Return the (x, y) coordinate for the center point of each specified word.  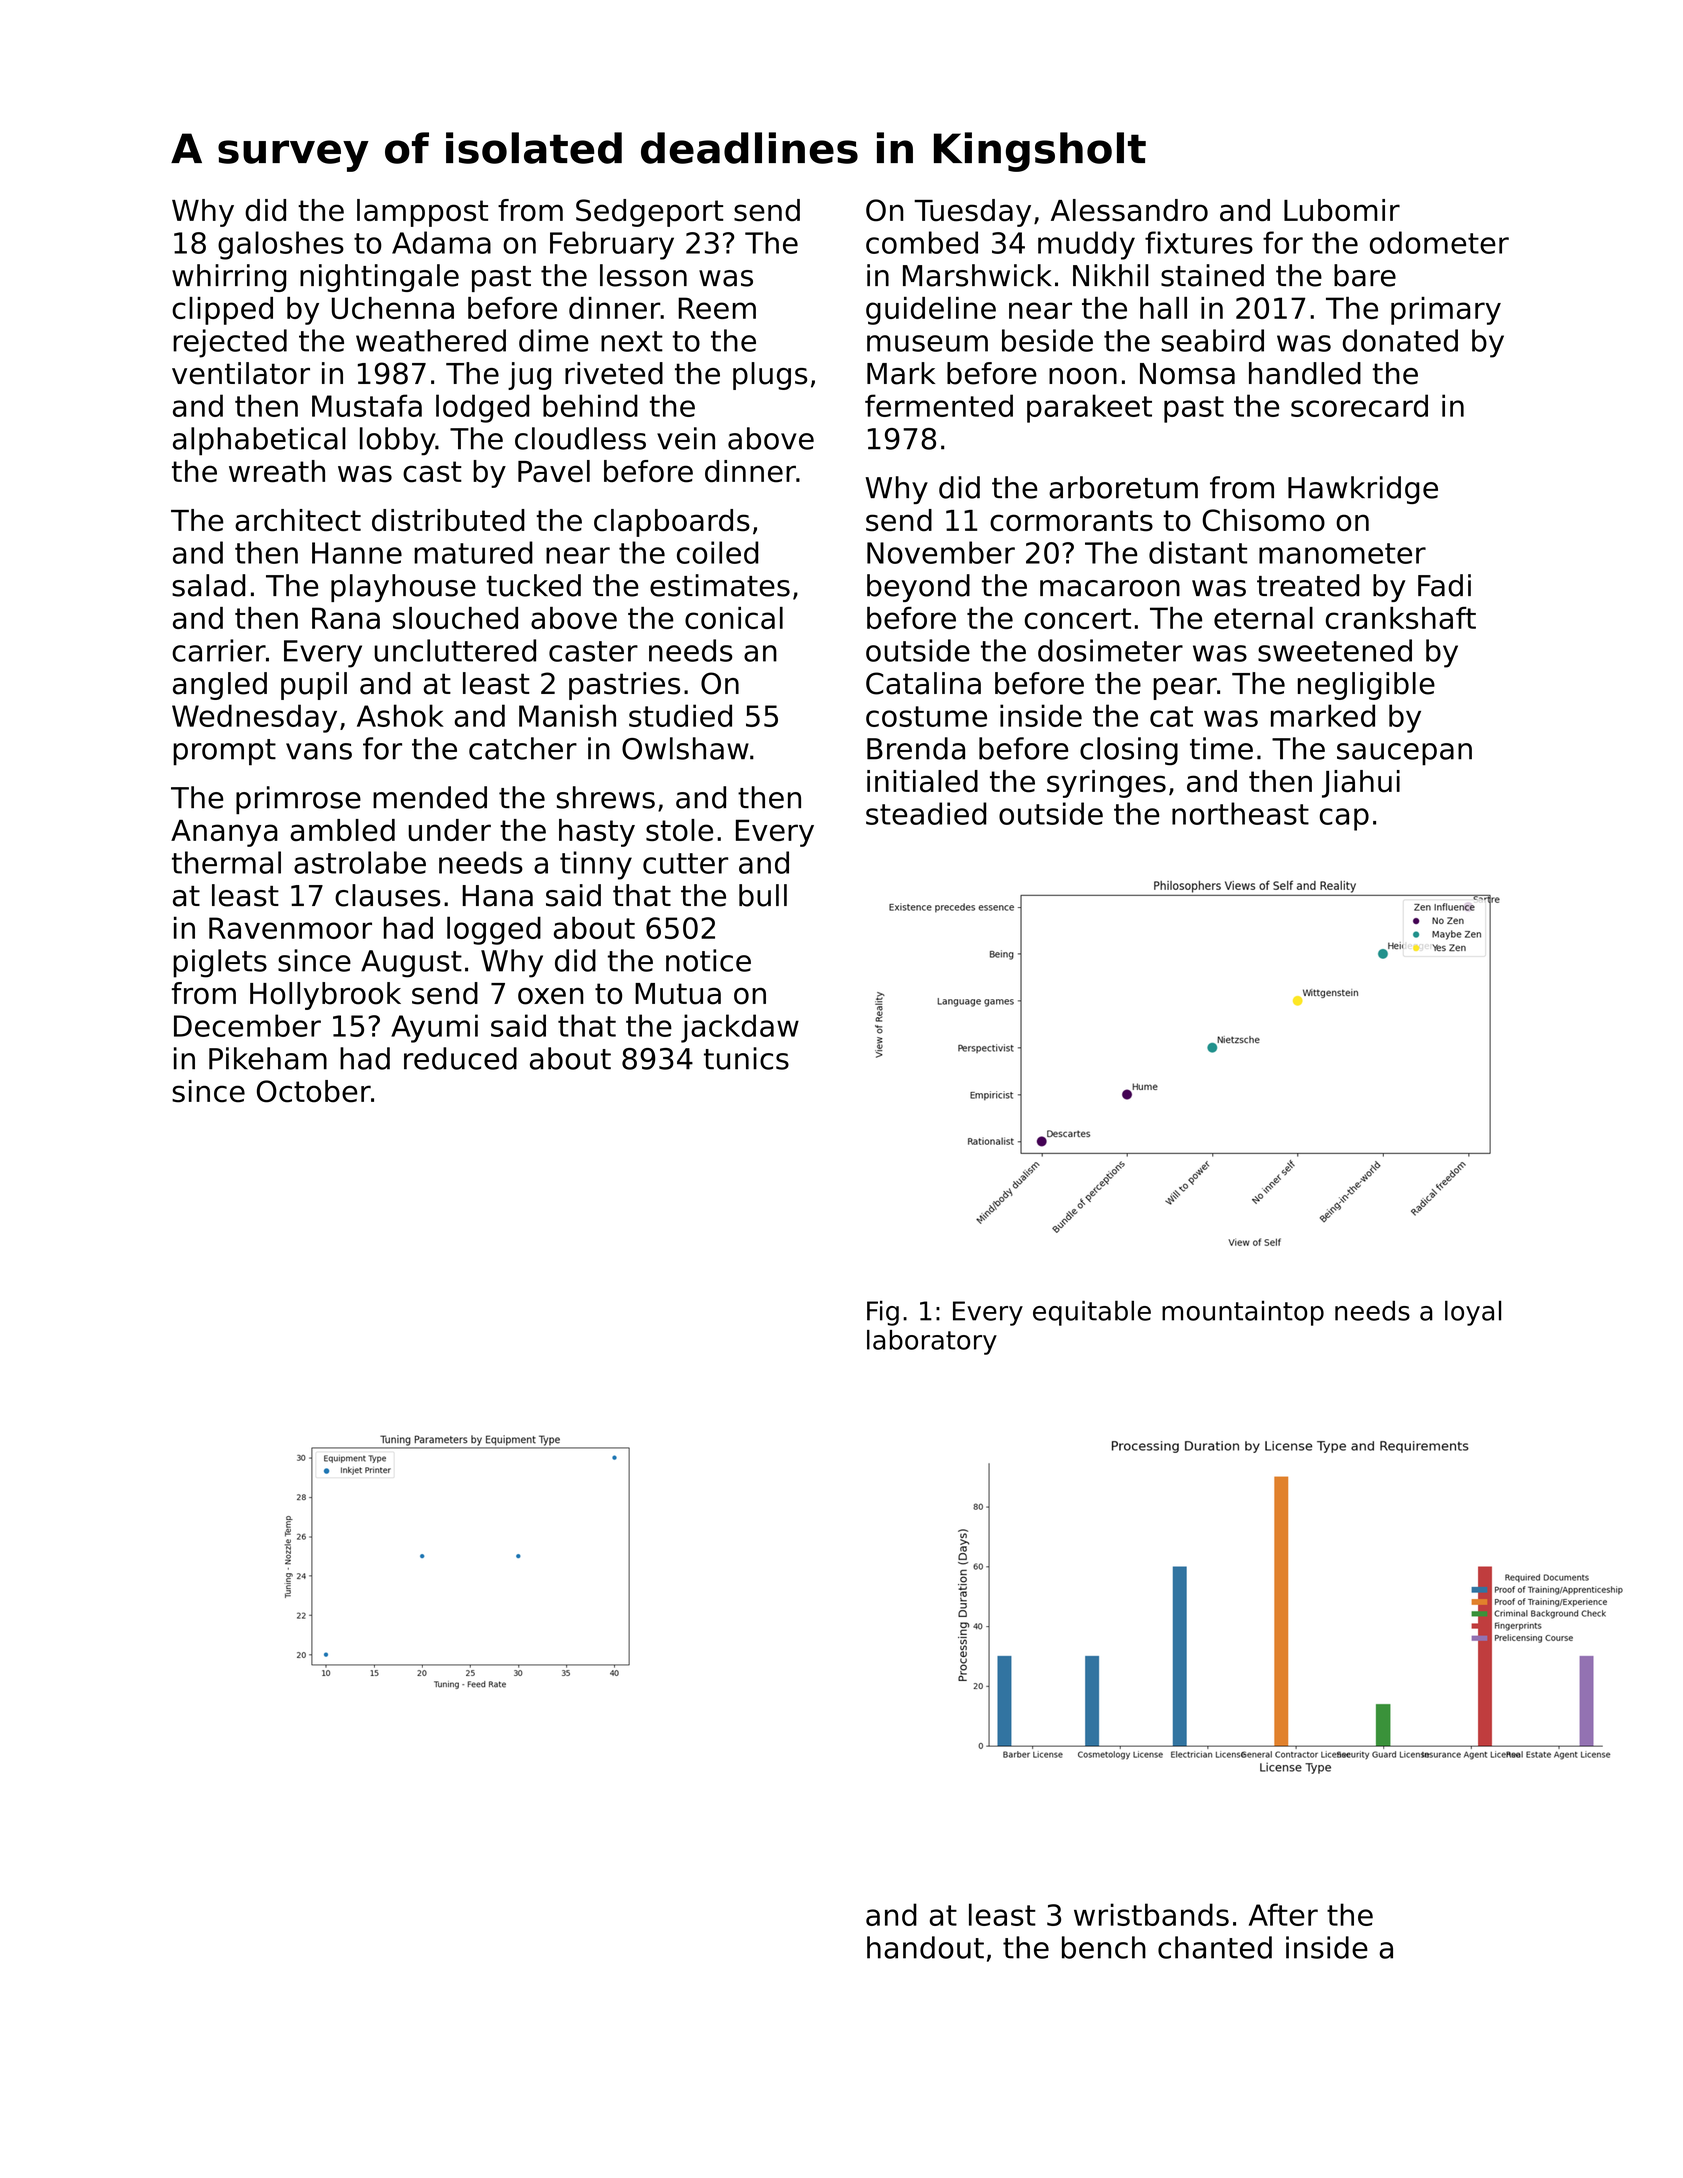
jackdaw (740, 1028)
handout (925, 1947)
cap (1344, 819)
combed (922, 242)
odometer (1439, 242)
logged (494, 930)
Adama (441, 242)
